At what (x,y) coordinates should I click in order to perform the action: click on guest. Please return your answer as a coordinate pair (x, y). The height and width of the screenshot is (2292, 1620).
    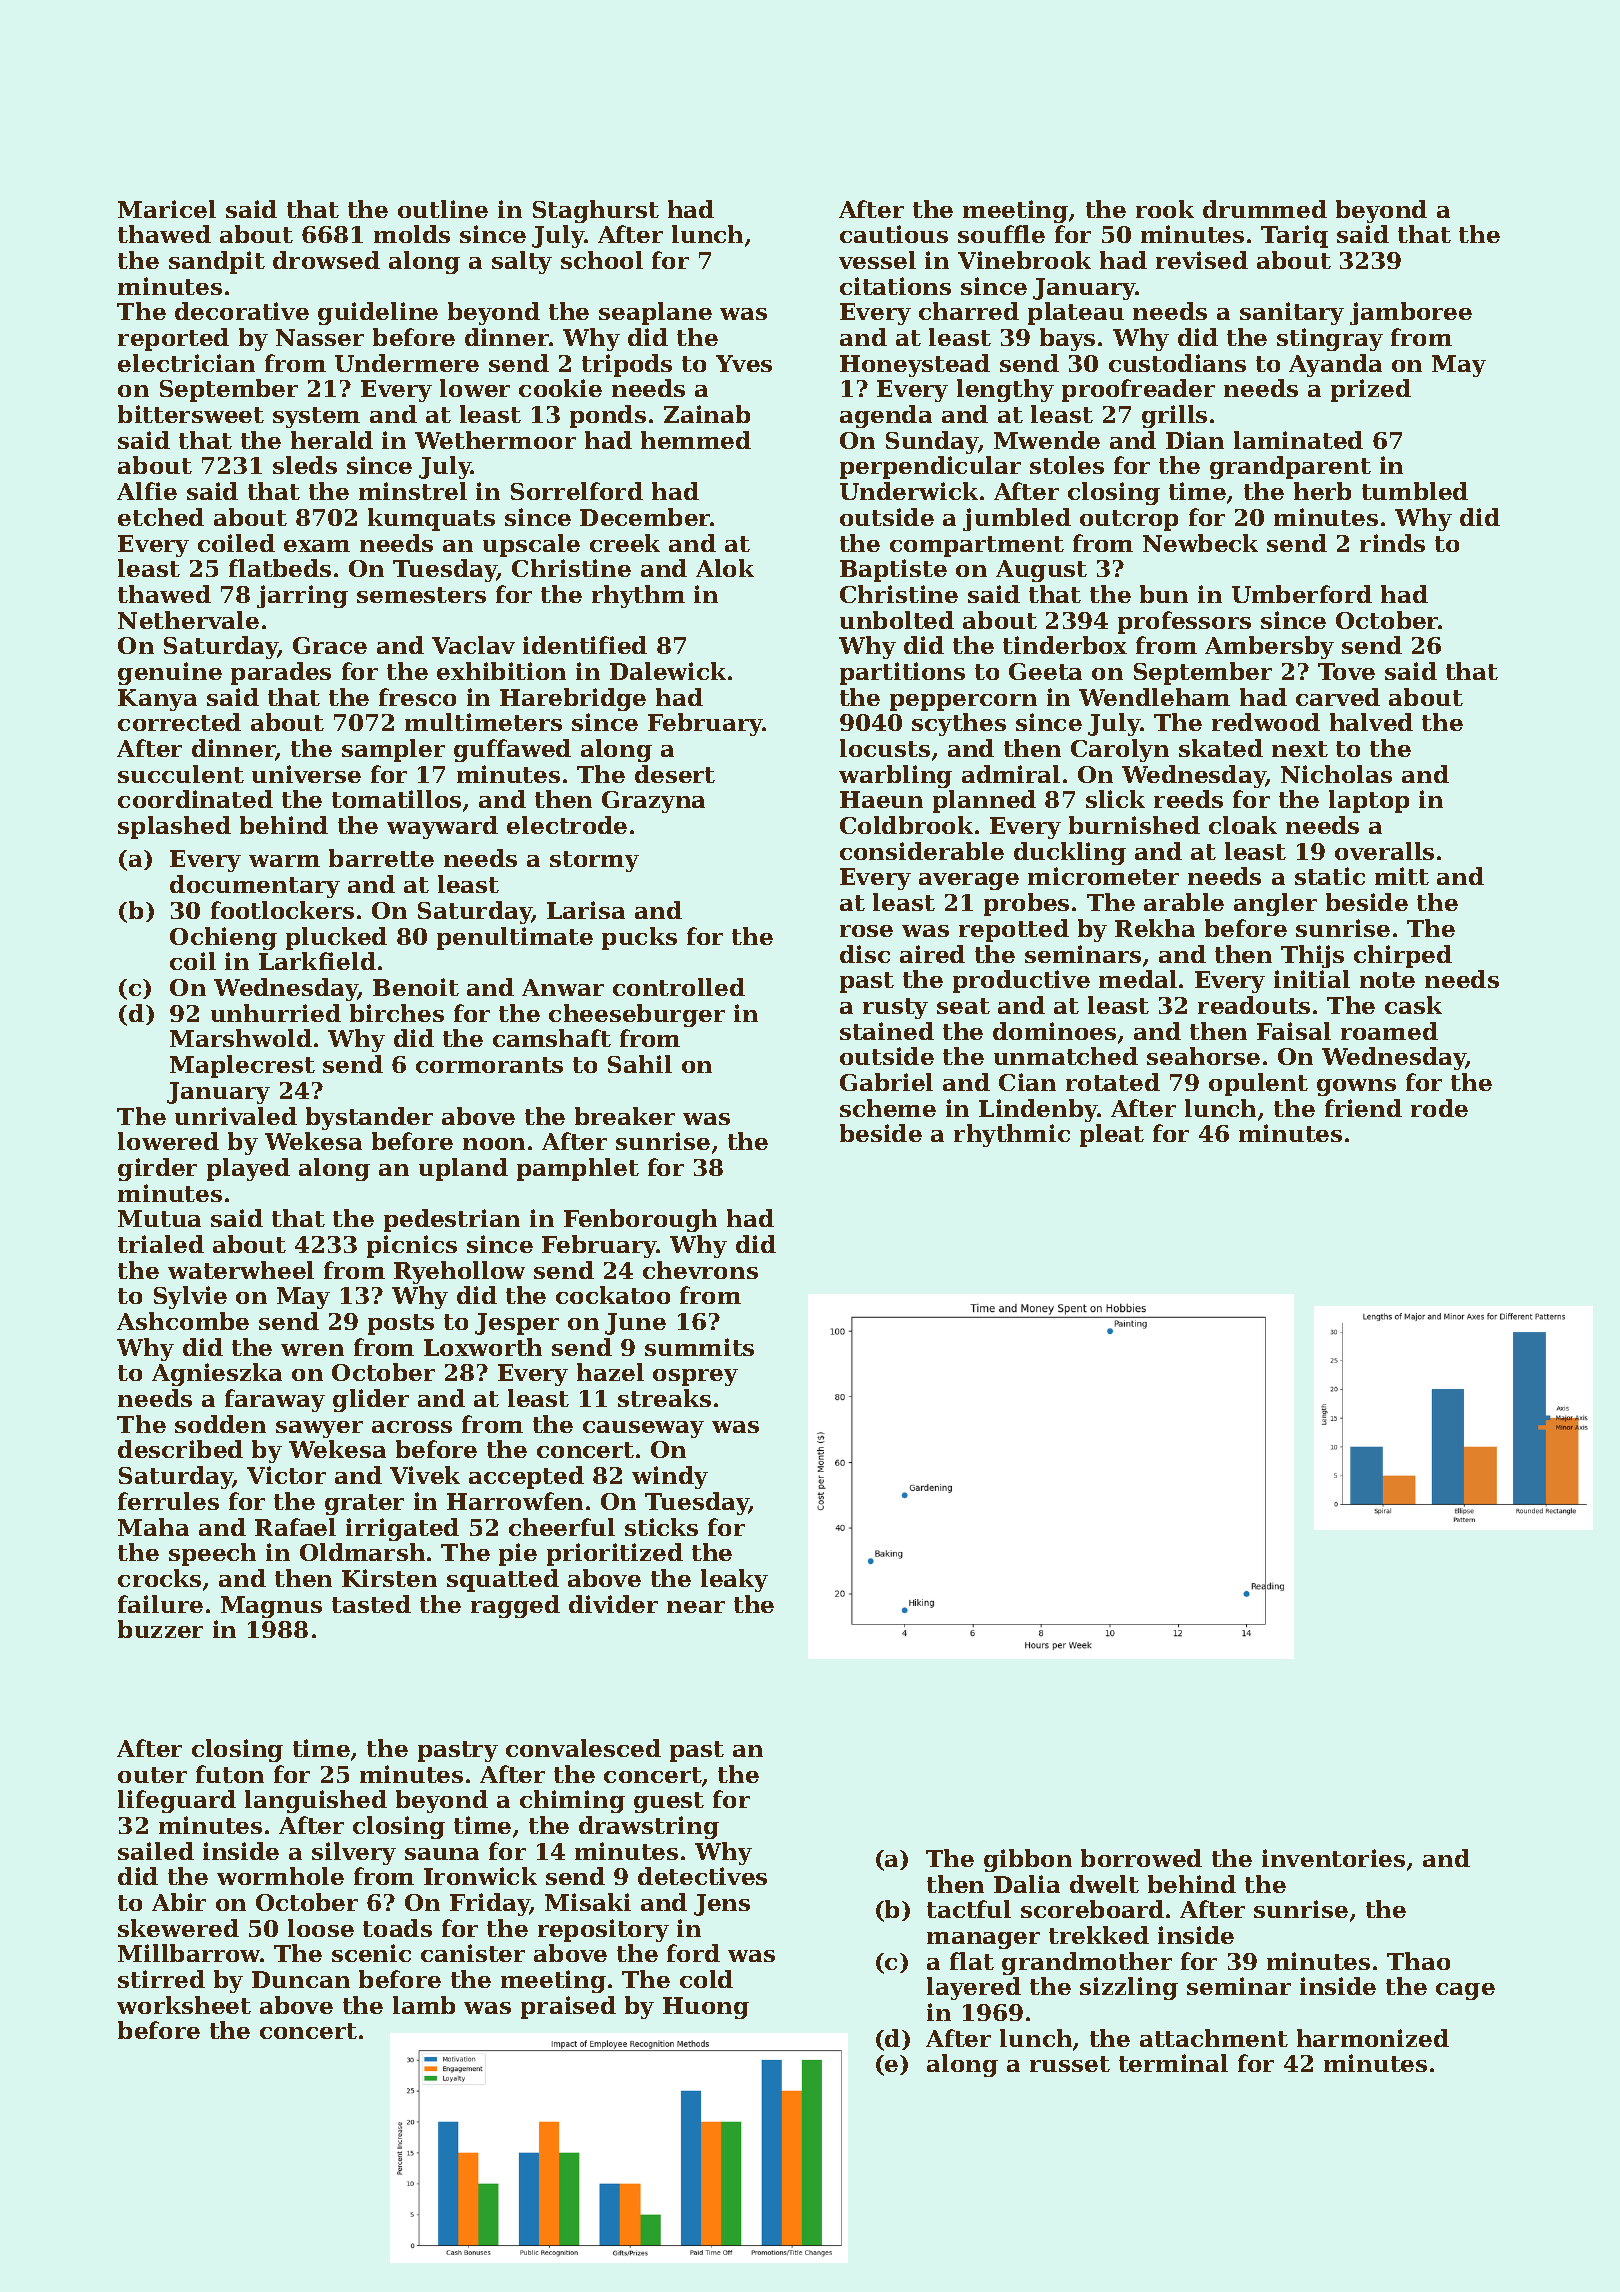
    Looking at the image, I should click on (669, 1802).
